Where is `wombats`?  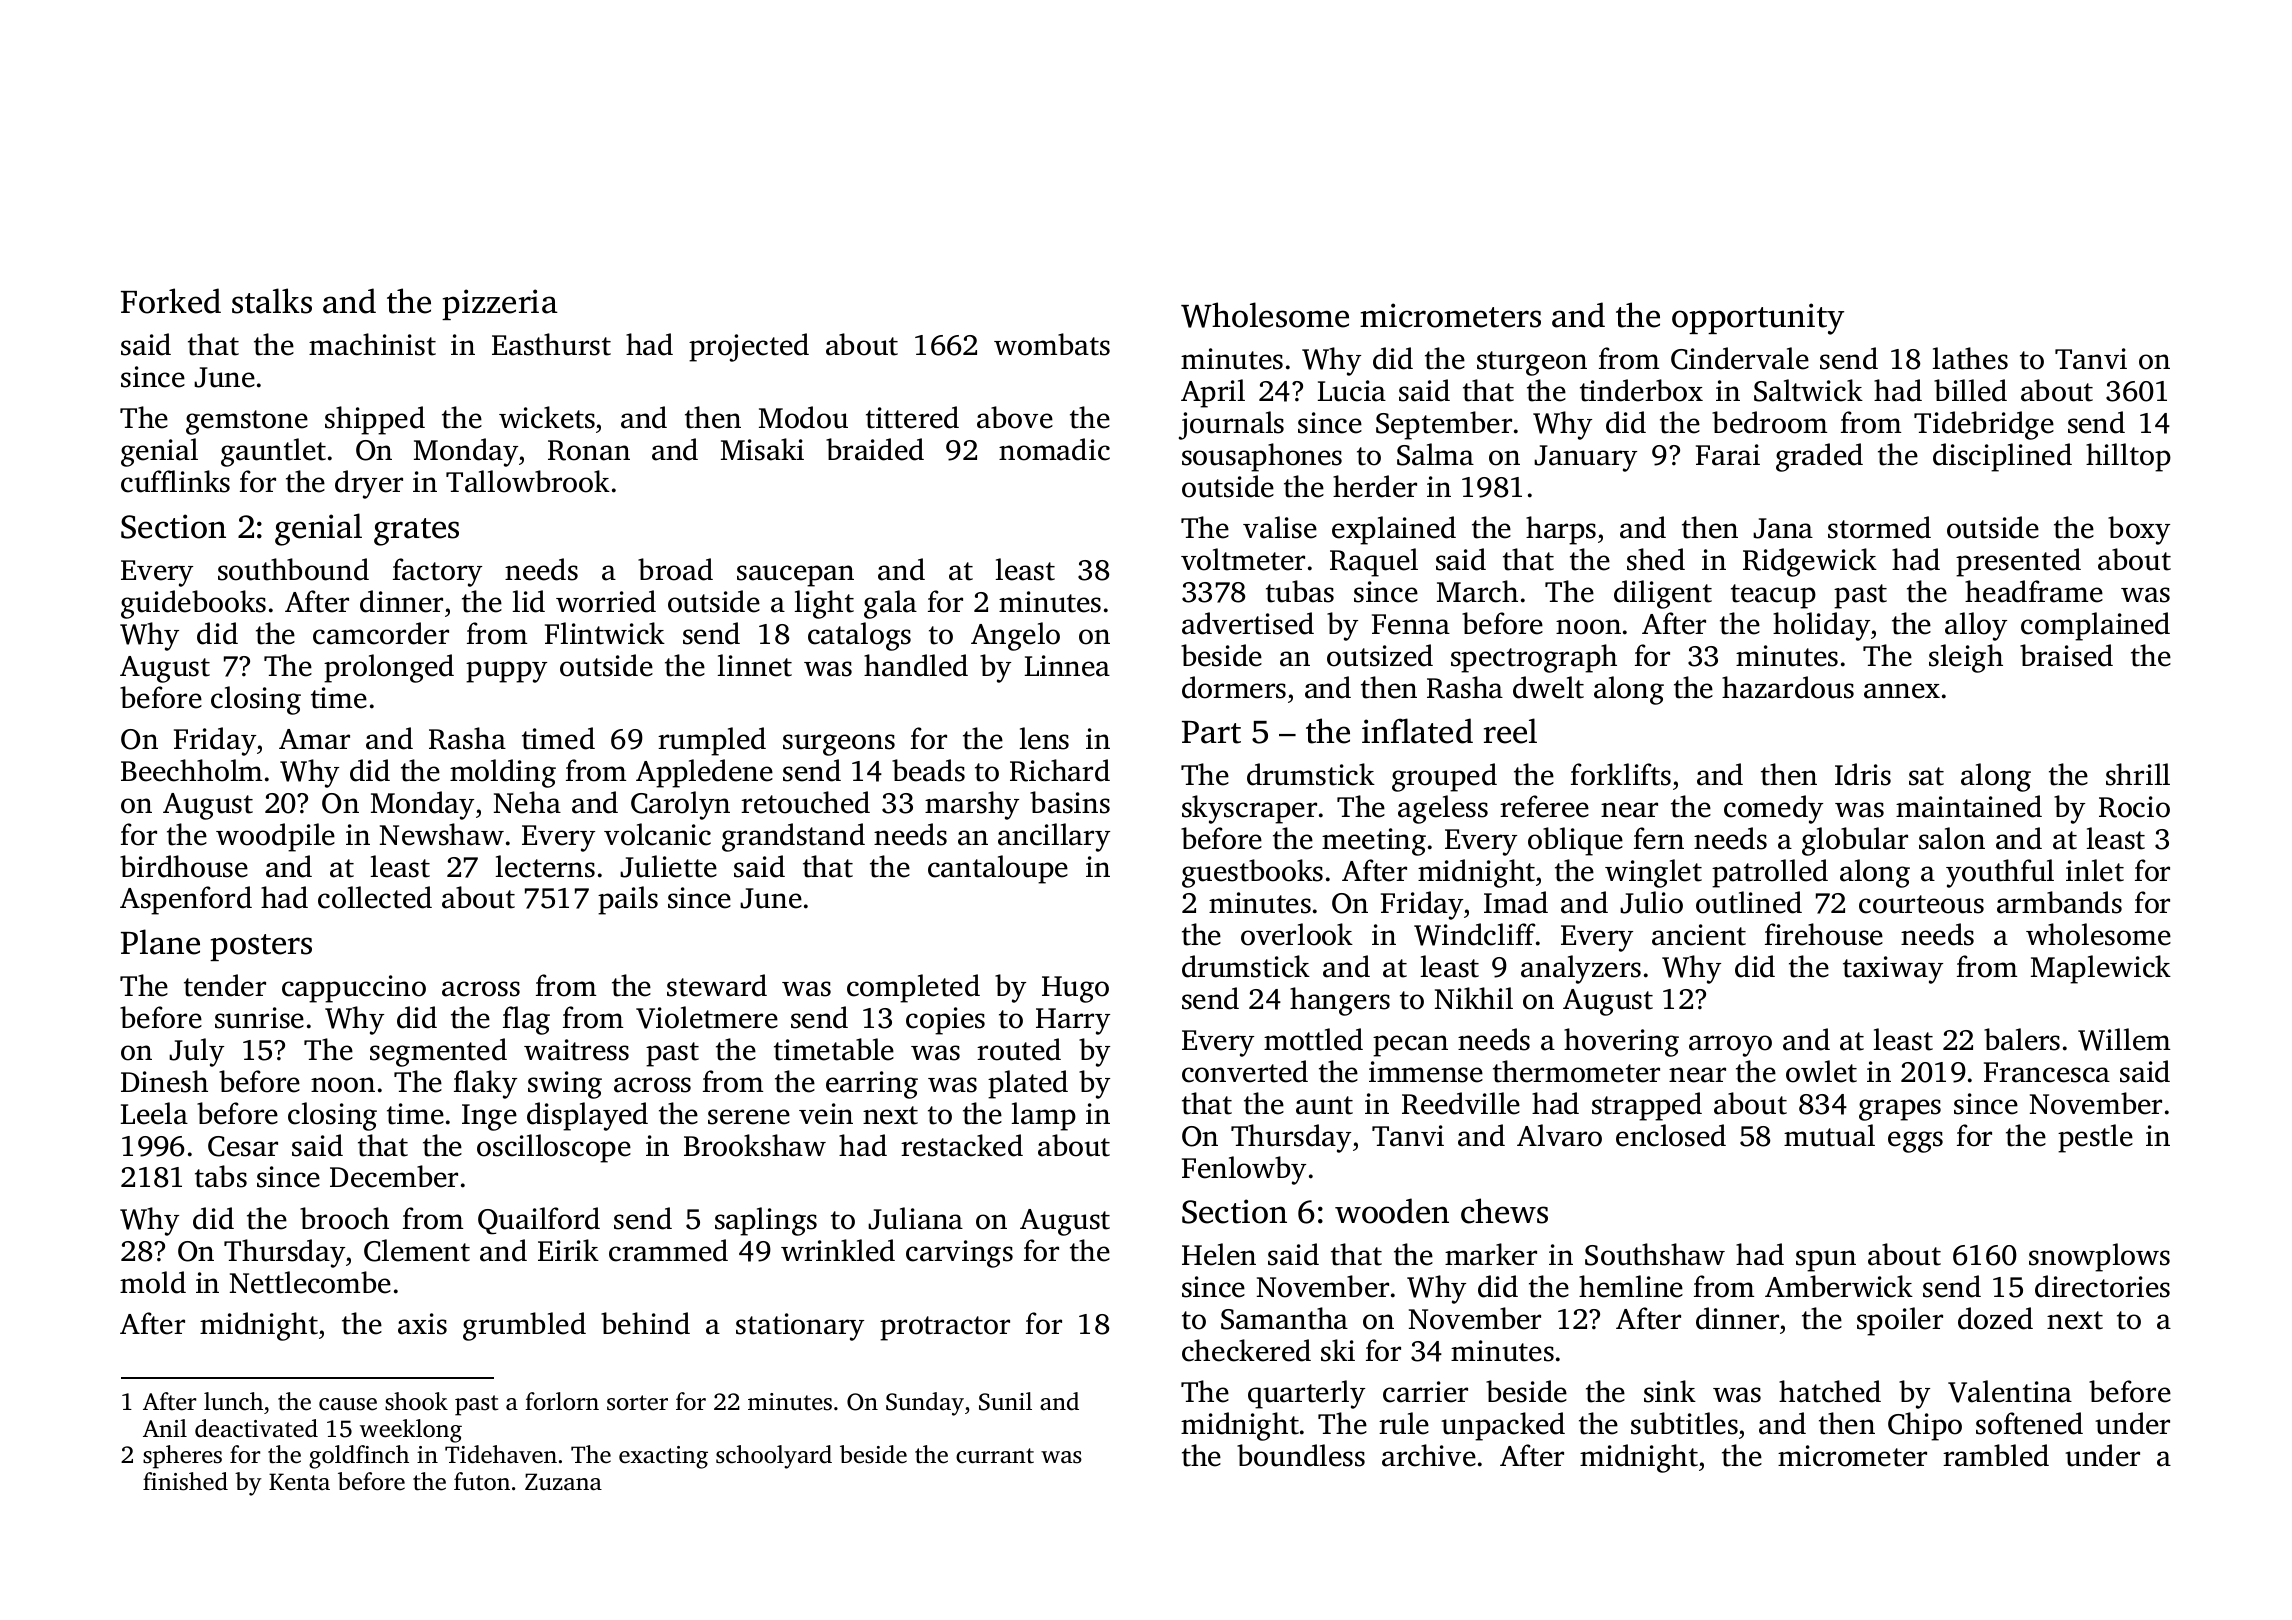 wombats is located at coordinates (1052, 344).
